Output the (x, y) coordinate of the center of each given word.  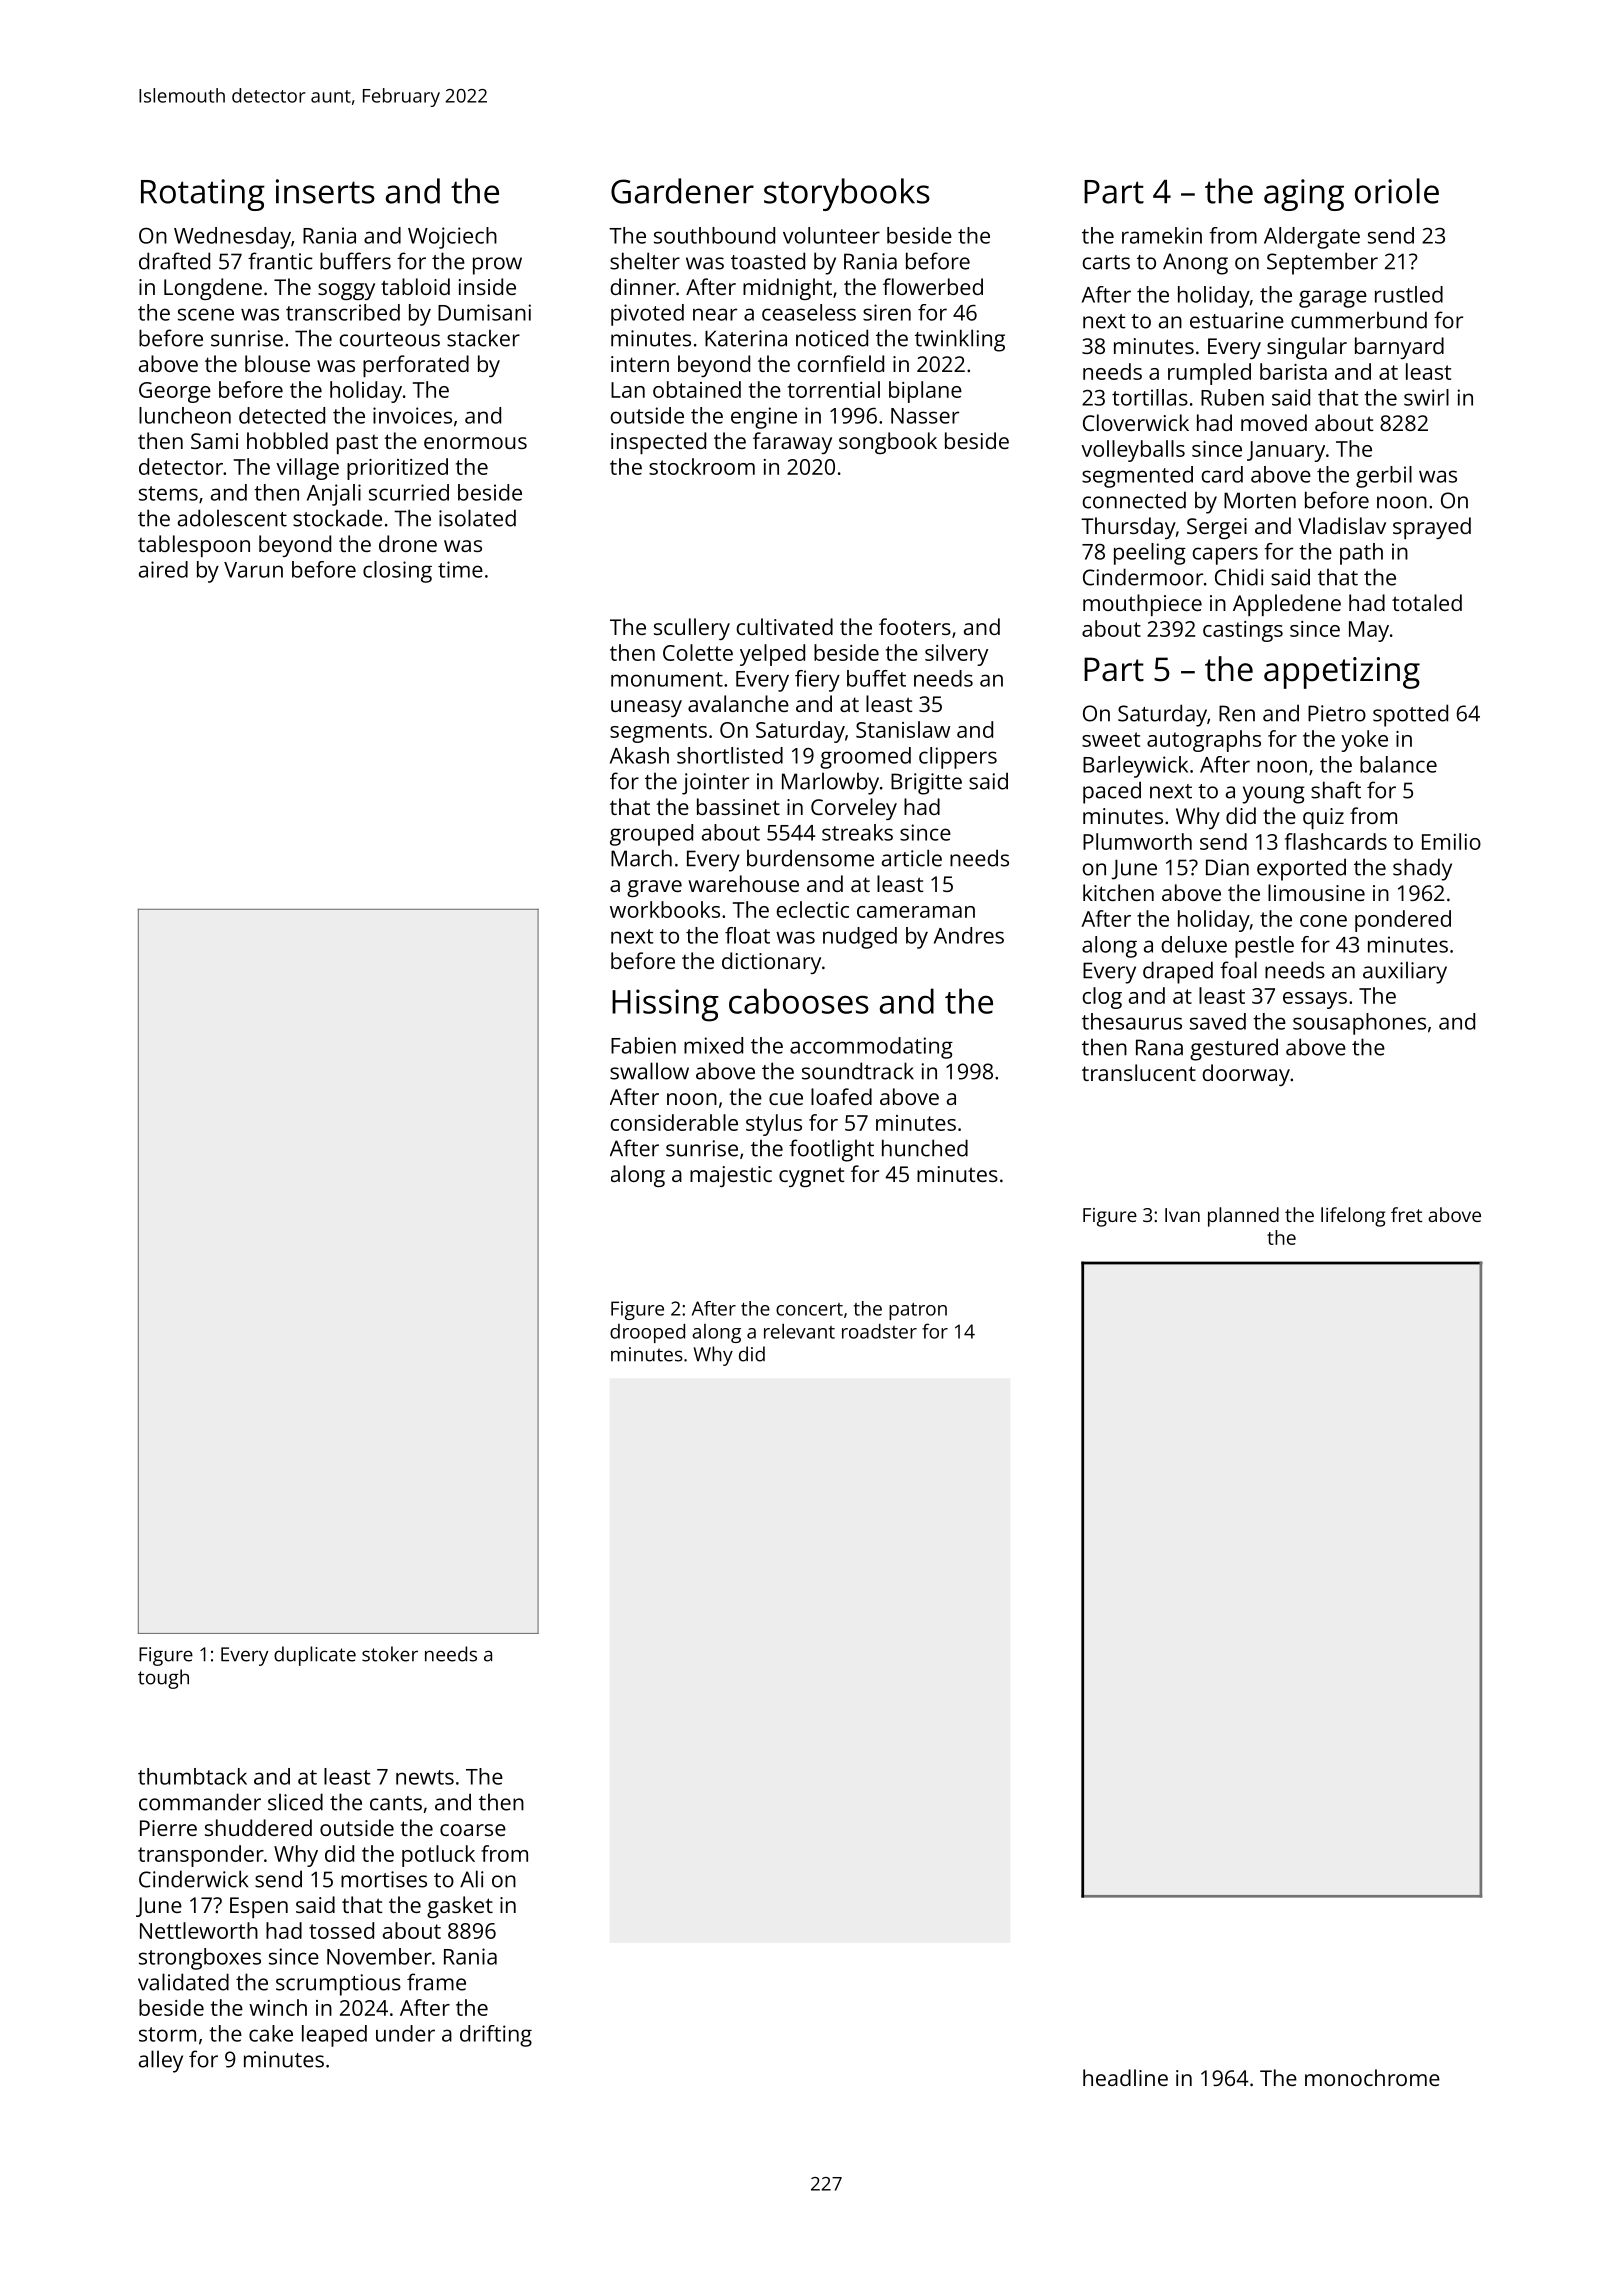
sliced (295, 1802)
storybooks (847, 194)
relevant (799, 1331)
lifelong (1353, 1217)
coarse (473, 1830)
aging (1304, 195)
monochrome (1372, 2077)
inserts (325, 191)
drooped (647, 1333)
